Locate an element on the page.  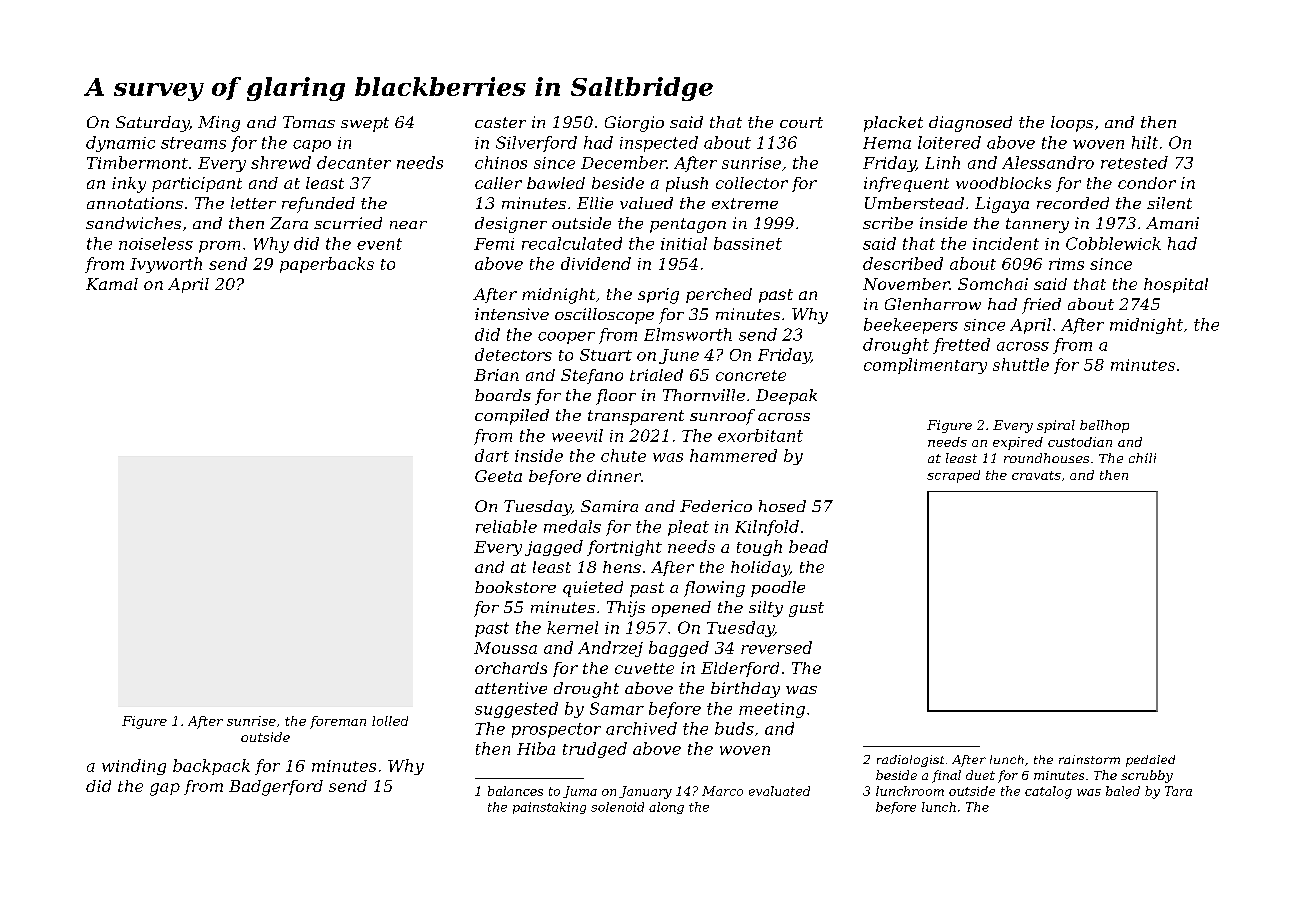
December is located at coordinates (623, 162).
